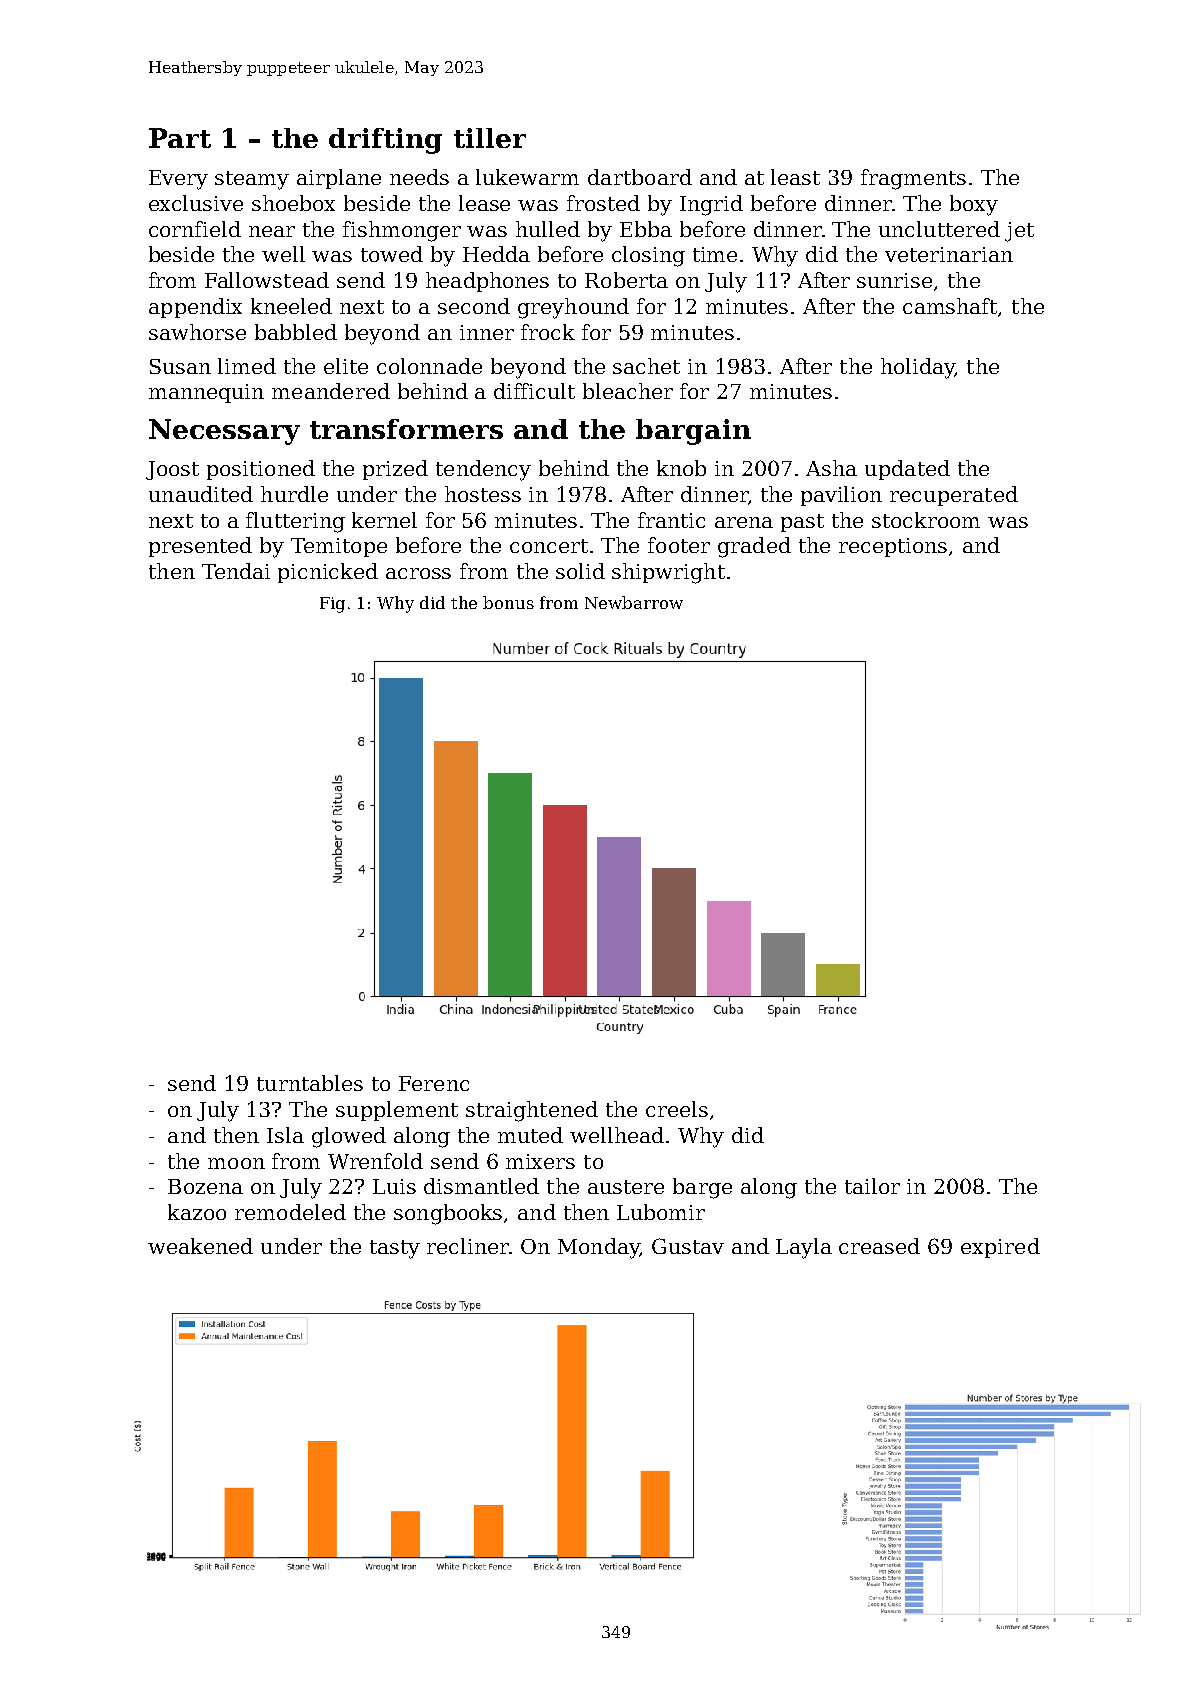 The image size is (1201, 1698). What do you see at coordinates (974, 205) in the screenshot?
I see `boxy` at bounding box center [974, 205].
